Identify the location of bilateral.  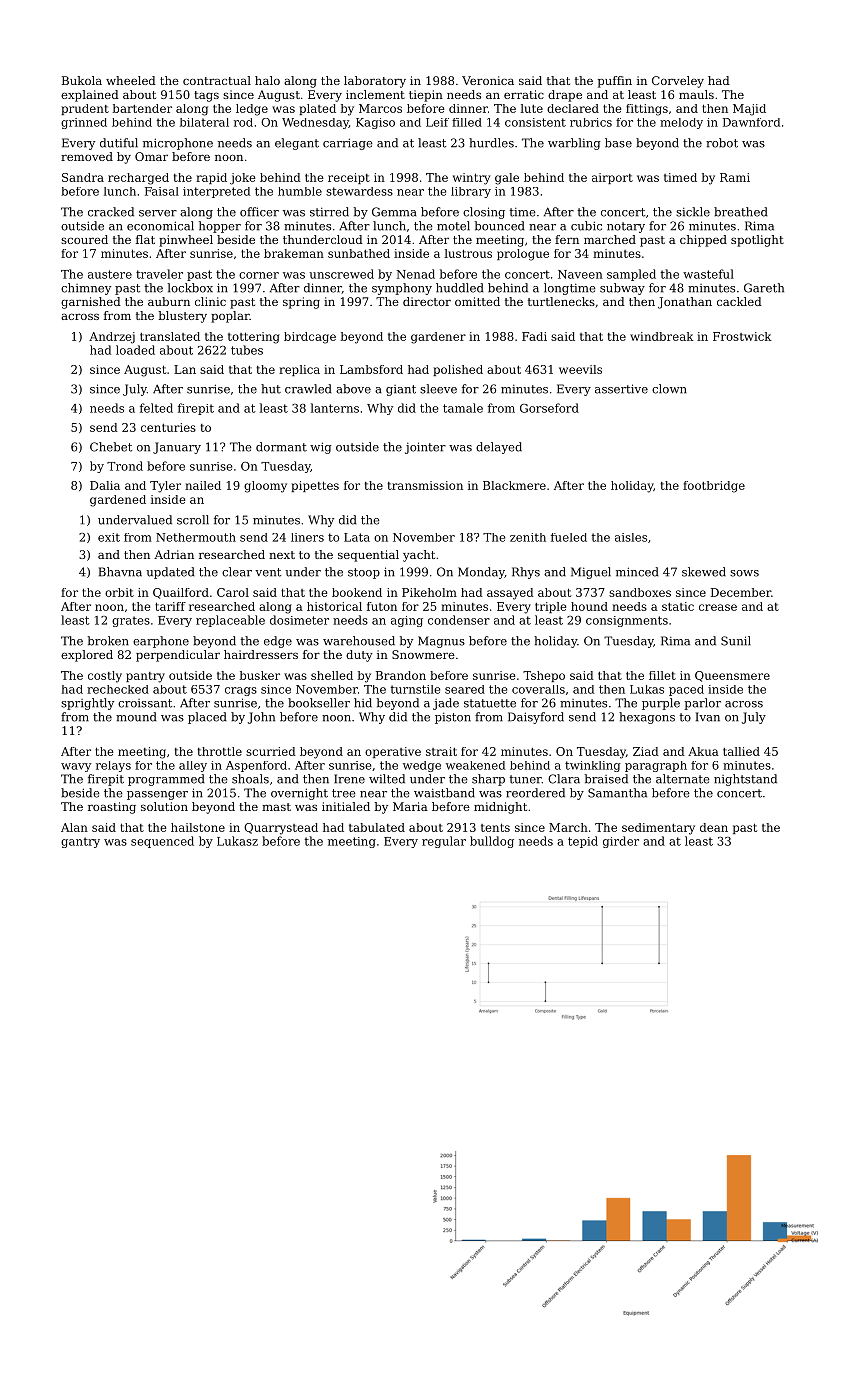
(204, 122).
